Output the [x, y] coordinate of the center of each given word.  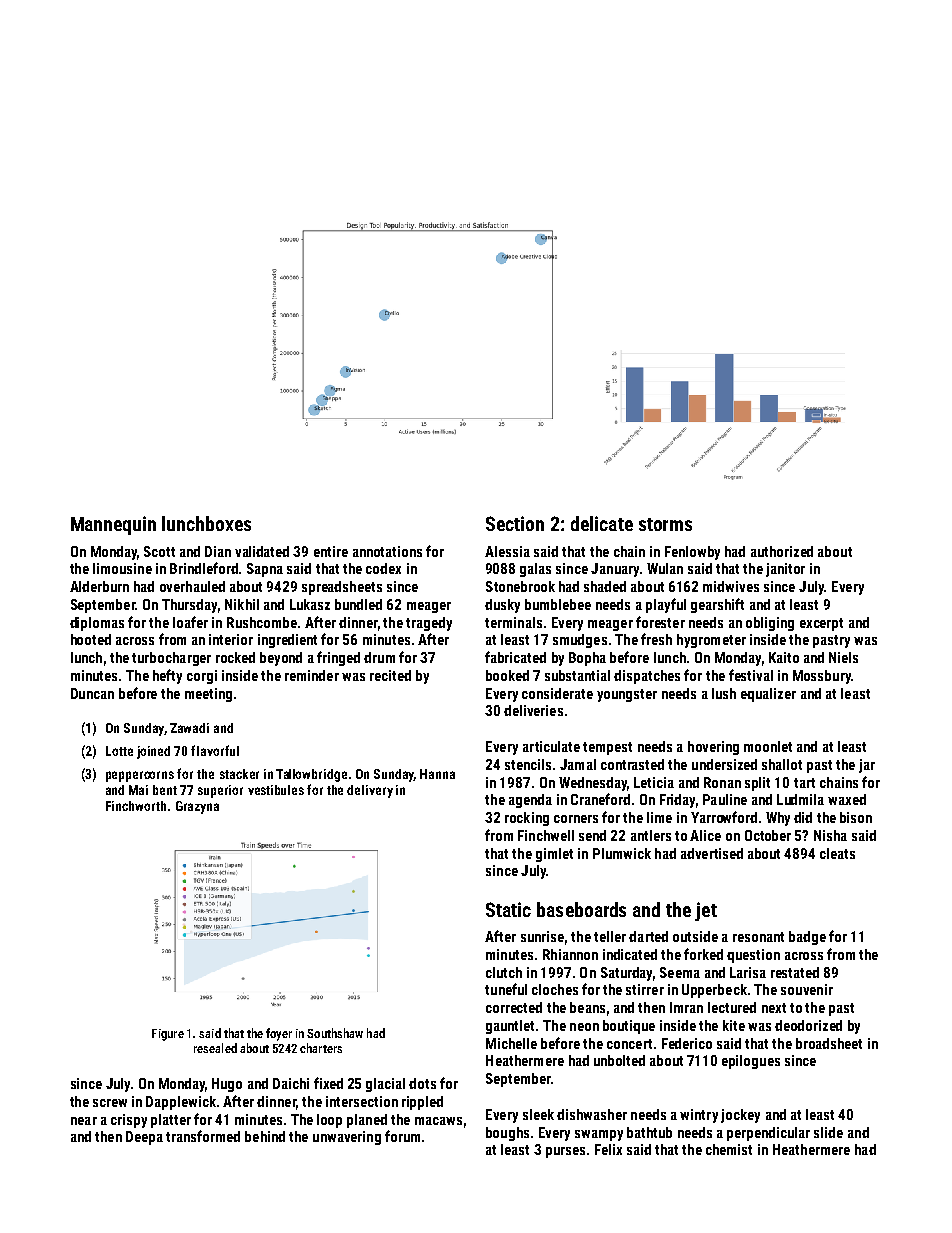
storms [665, 524]
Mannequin [113, 525]
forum [402, 1136]
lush [724, 693]
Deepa [144, 1138]
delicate [602, 523]
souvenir [807, 989]
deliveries [533, 710]
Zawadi [189, 728]
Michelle [511, 1043]
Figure [168, 1035]
